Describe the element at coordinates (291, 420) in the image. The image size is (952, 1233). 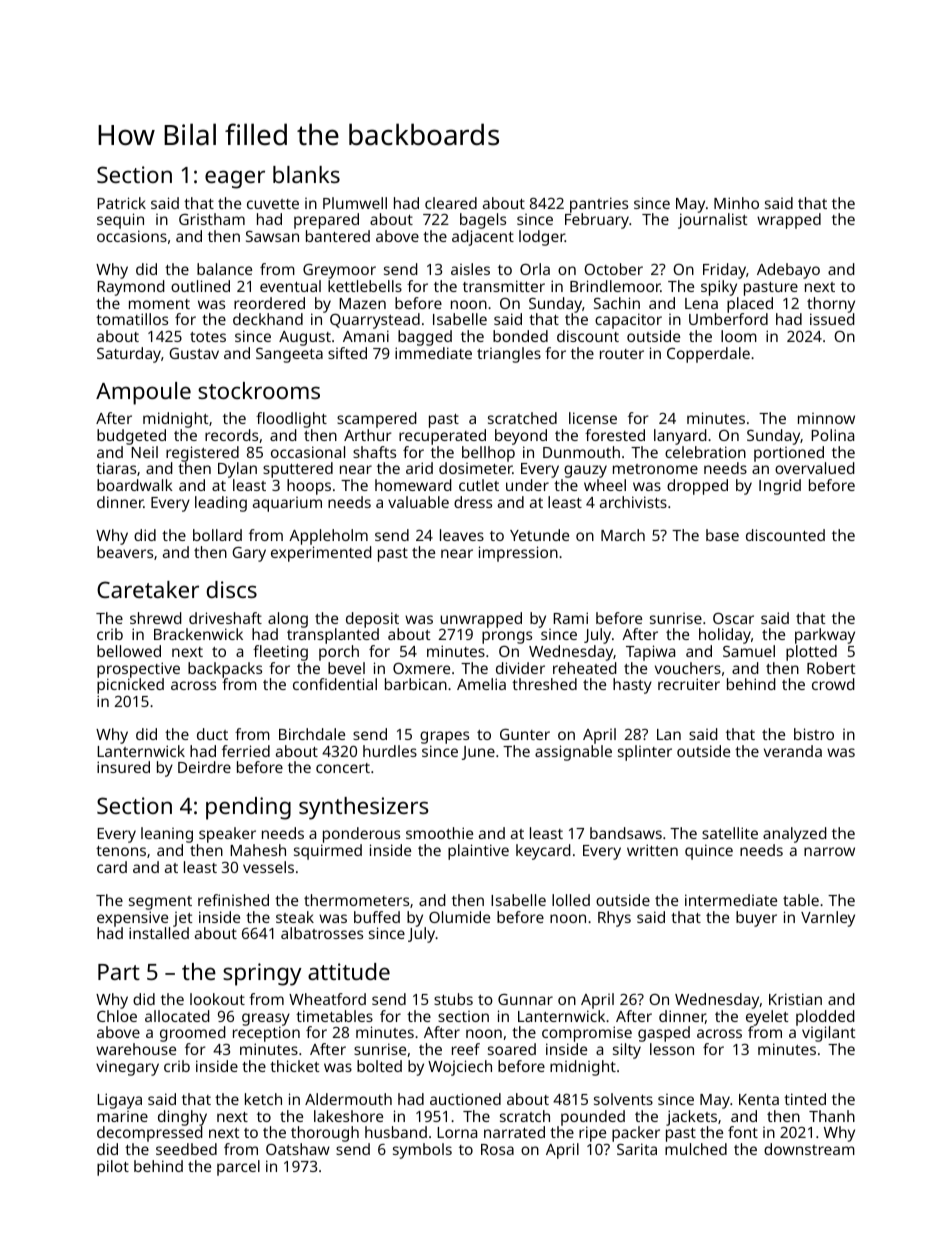
I see `floodlight` at that location.
